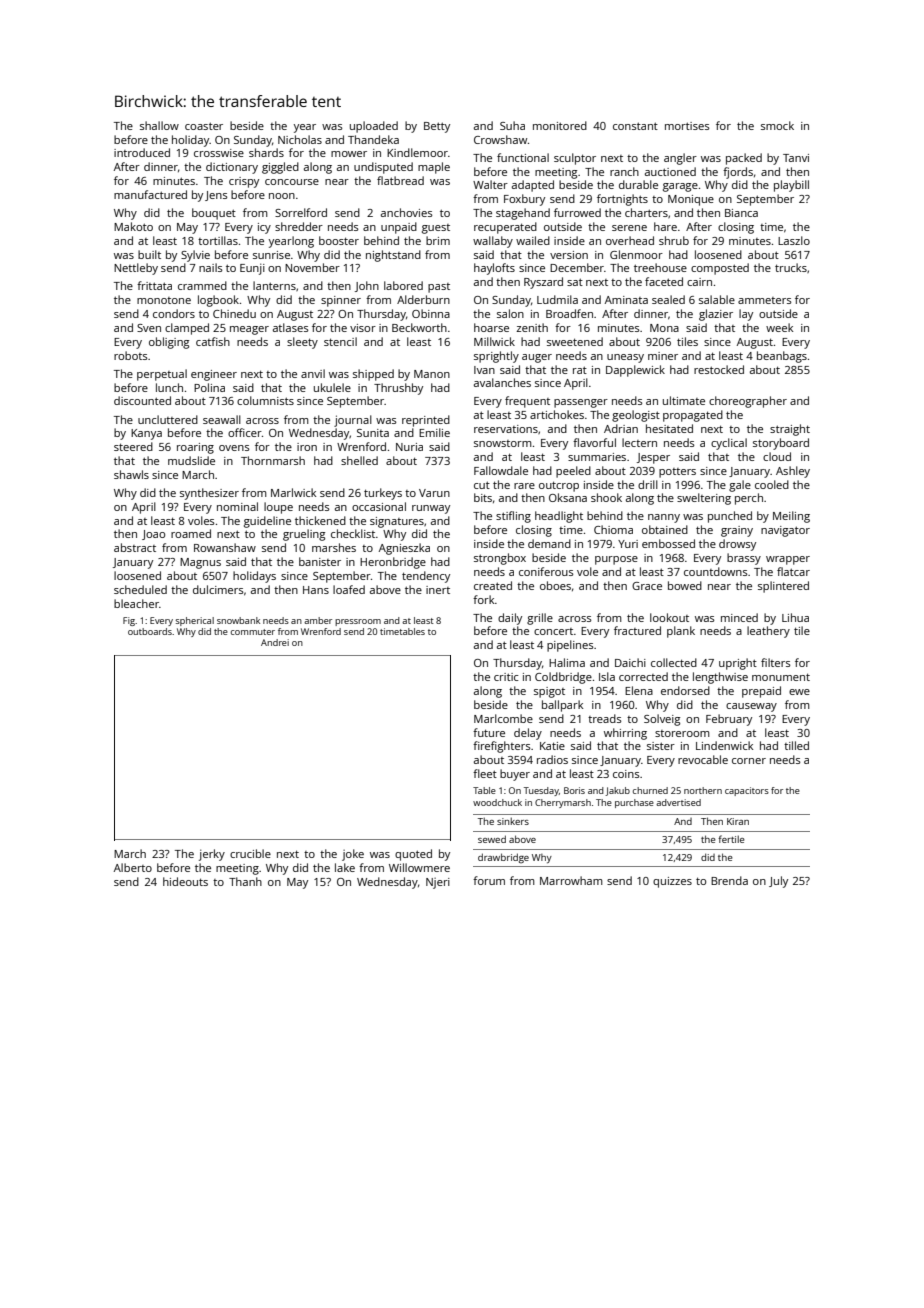 The height and width of the screenshot is (1308, 924). Describe the element at coordinates (569, 255) in the screenshot. I see `version` at that location.
